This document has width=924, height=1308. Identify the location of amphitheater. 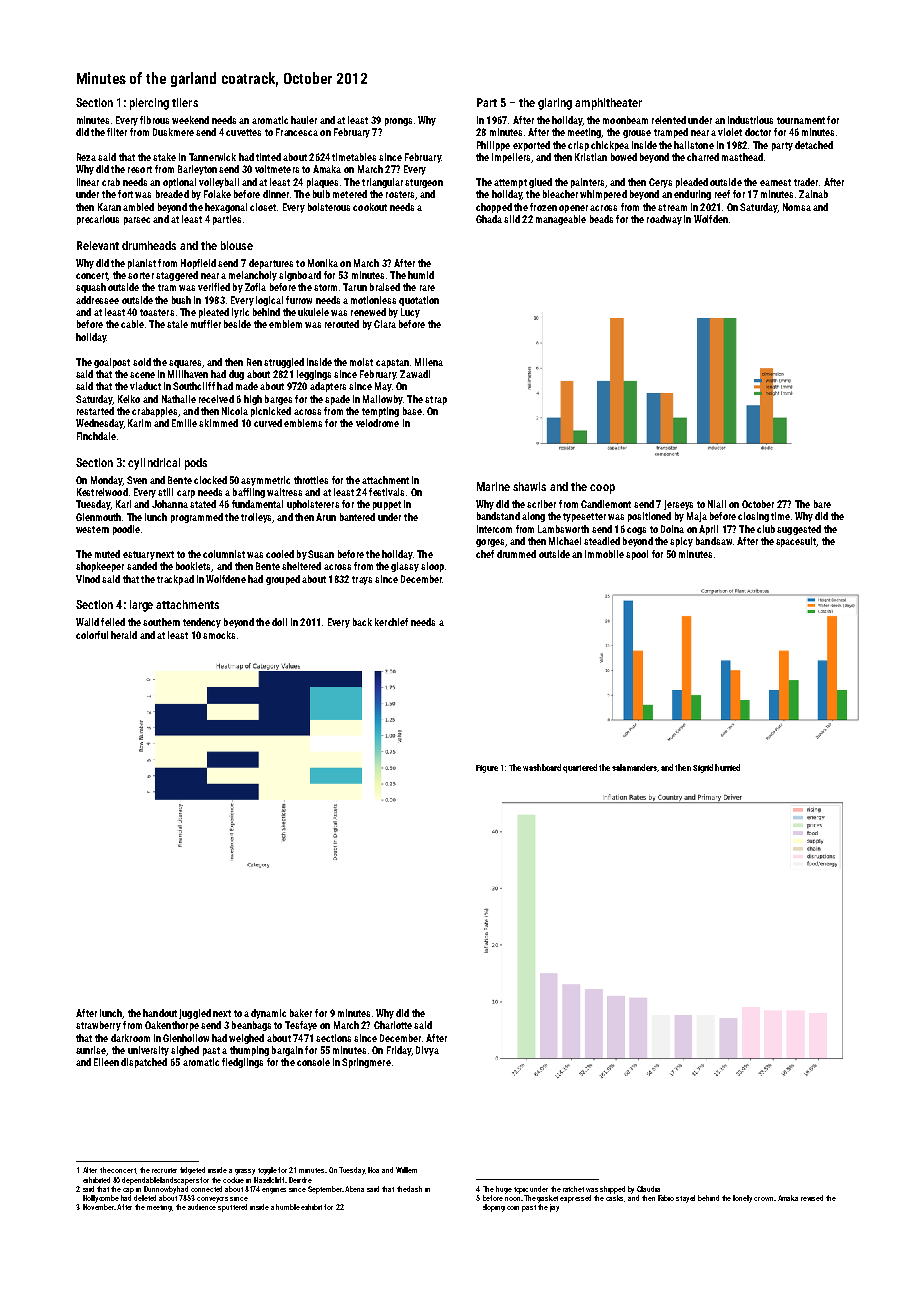
(608, 104).
